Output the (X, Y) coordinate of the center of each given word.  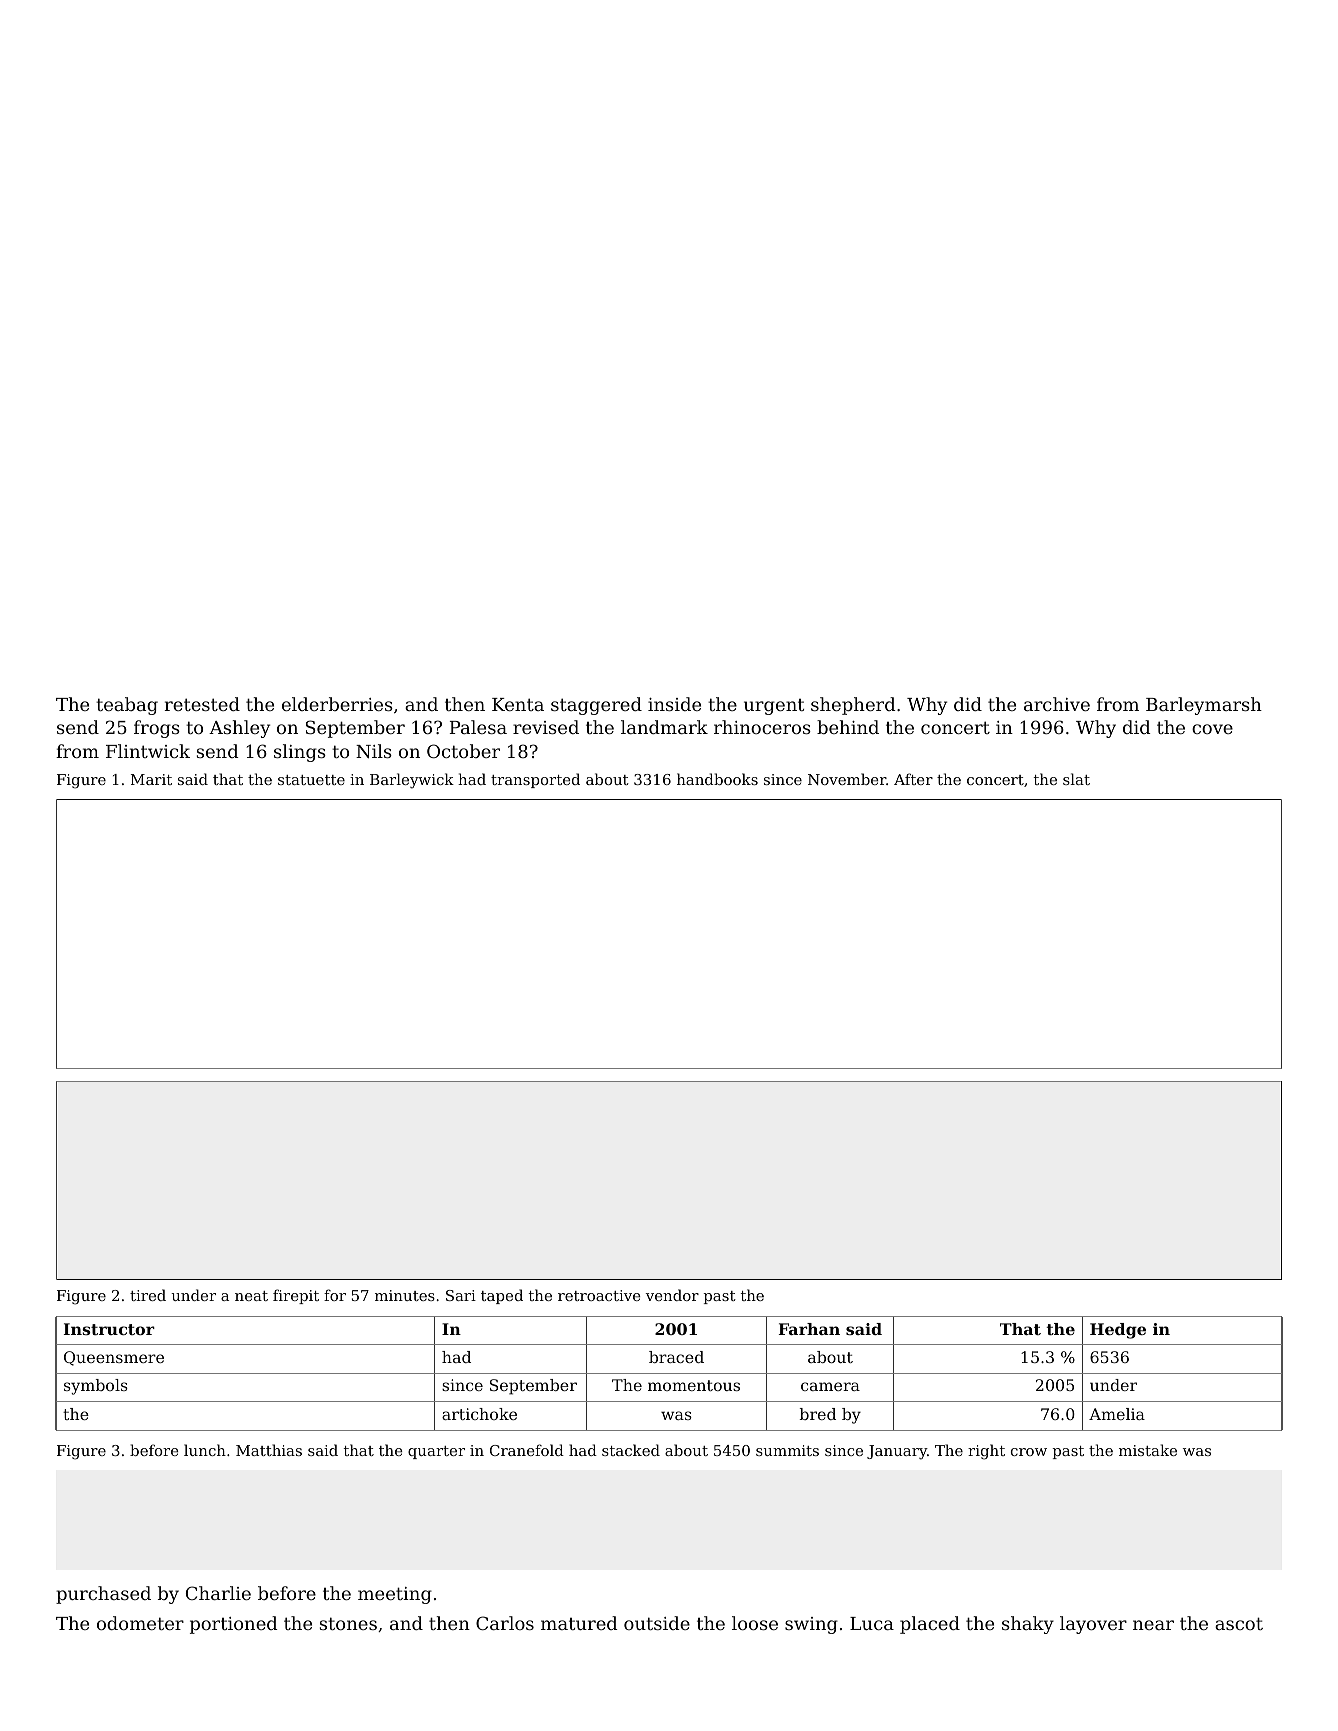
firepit (296, 1296)
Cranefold (527, 1450)
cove (1212, 729)
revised (546, 727)
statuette (311, 780)
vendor (672, 1295)
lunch (205, 1450)
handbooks (717, 779)
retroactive (599, 1295)
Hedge (1118, 1331)
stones (348, 1623)
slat (1076, 779)
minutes (405, 1295)
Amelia (1117, 1414)
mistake (1148, 1450)
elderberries (337, 704)
